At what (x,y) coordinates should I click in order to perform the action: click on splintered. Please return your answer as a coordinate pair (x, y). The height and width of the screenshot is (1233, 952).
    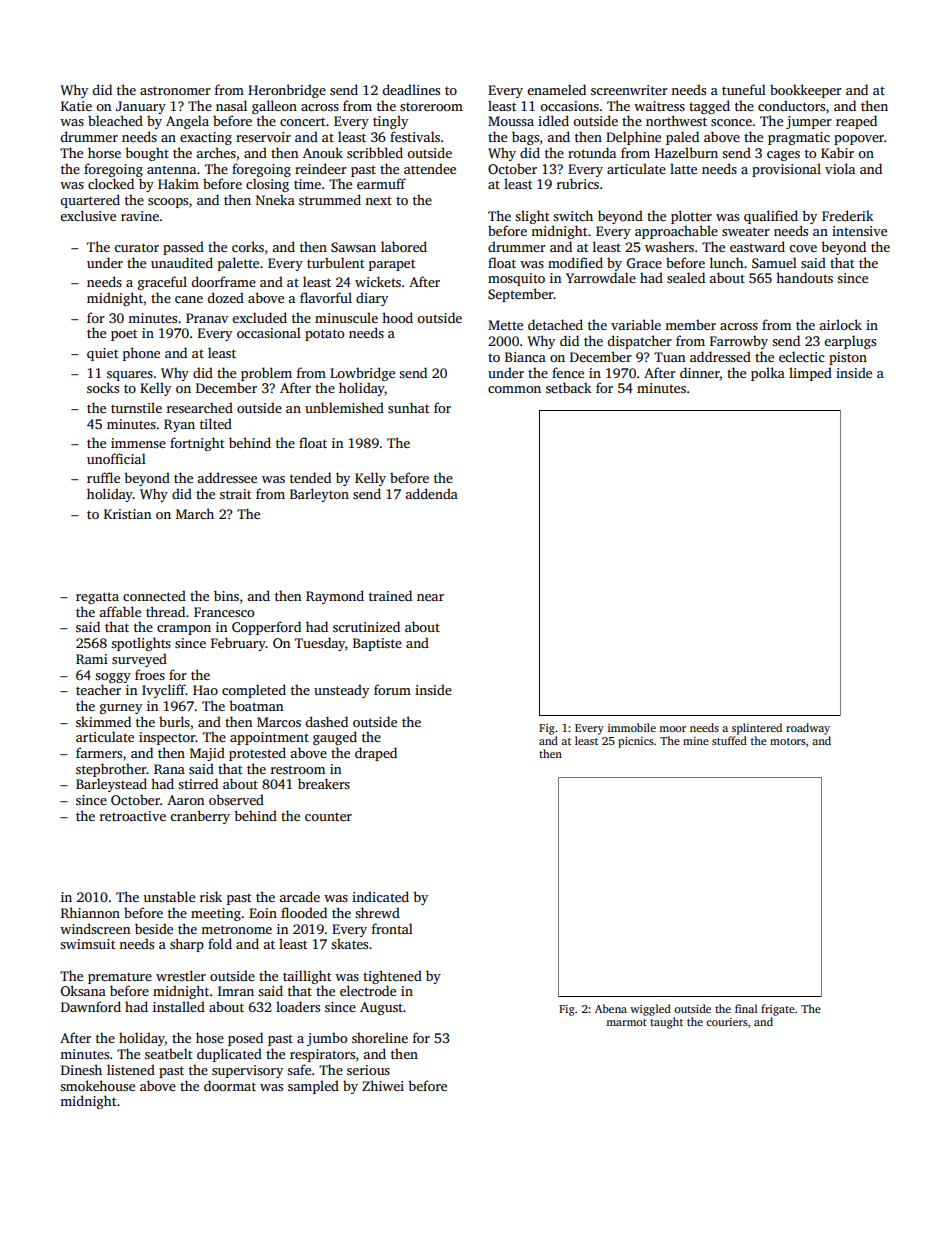
    Looking at the image, I should click on (757, 729).
